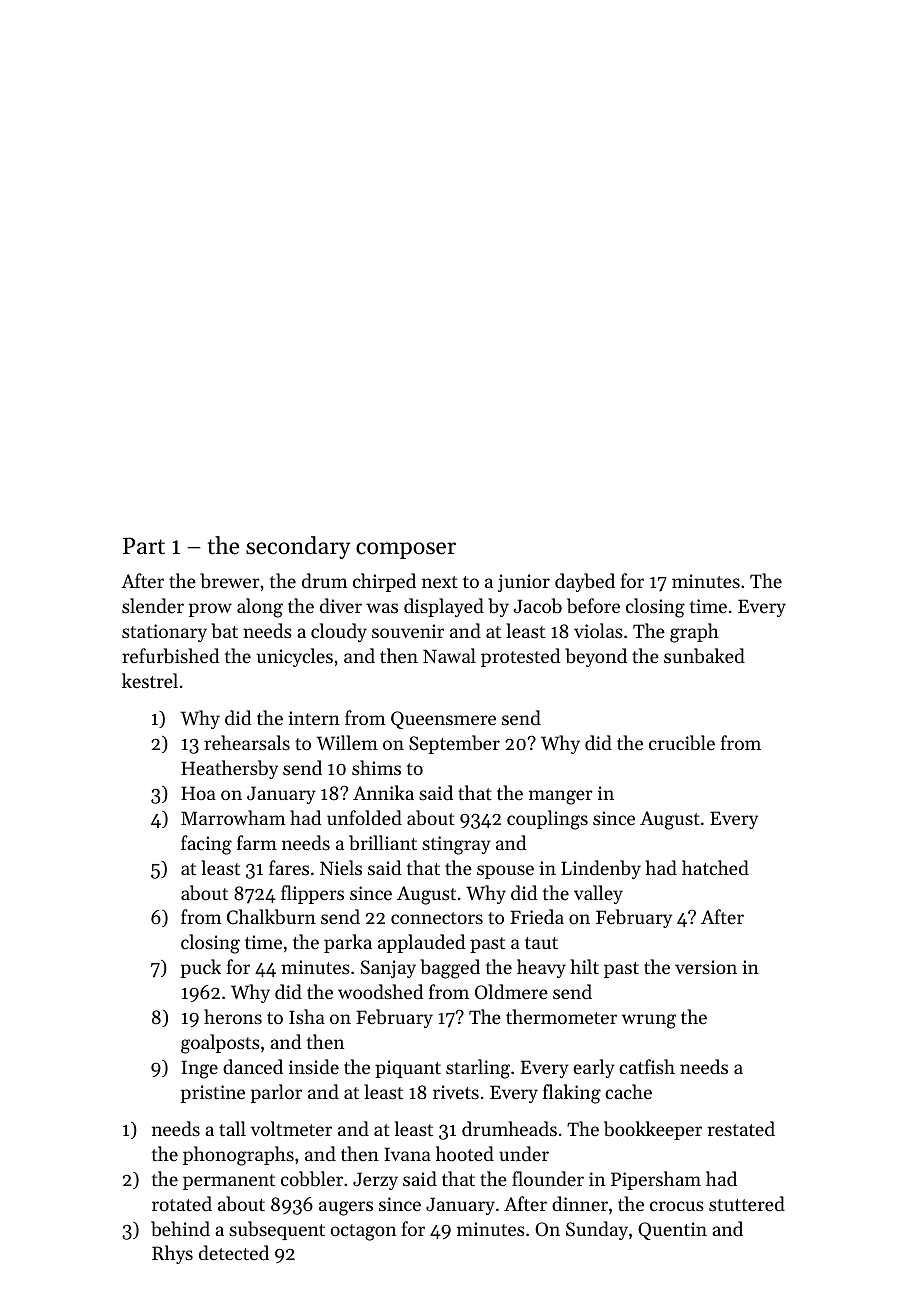 Image resolution: width=908 pixels, height=1316 pixels. I want to click on Rhys, so click(172, 1254).
